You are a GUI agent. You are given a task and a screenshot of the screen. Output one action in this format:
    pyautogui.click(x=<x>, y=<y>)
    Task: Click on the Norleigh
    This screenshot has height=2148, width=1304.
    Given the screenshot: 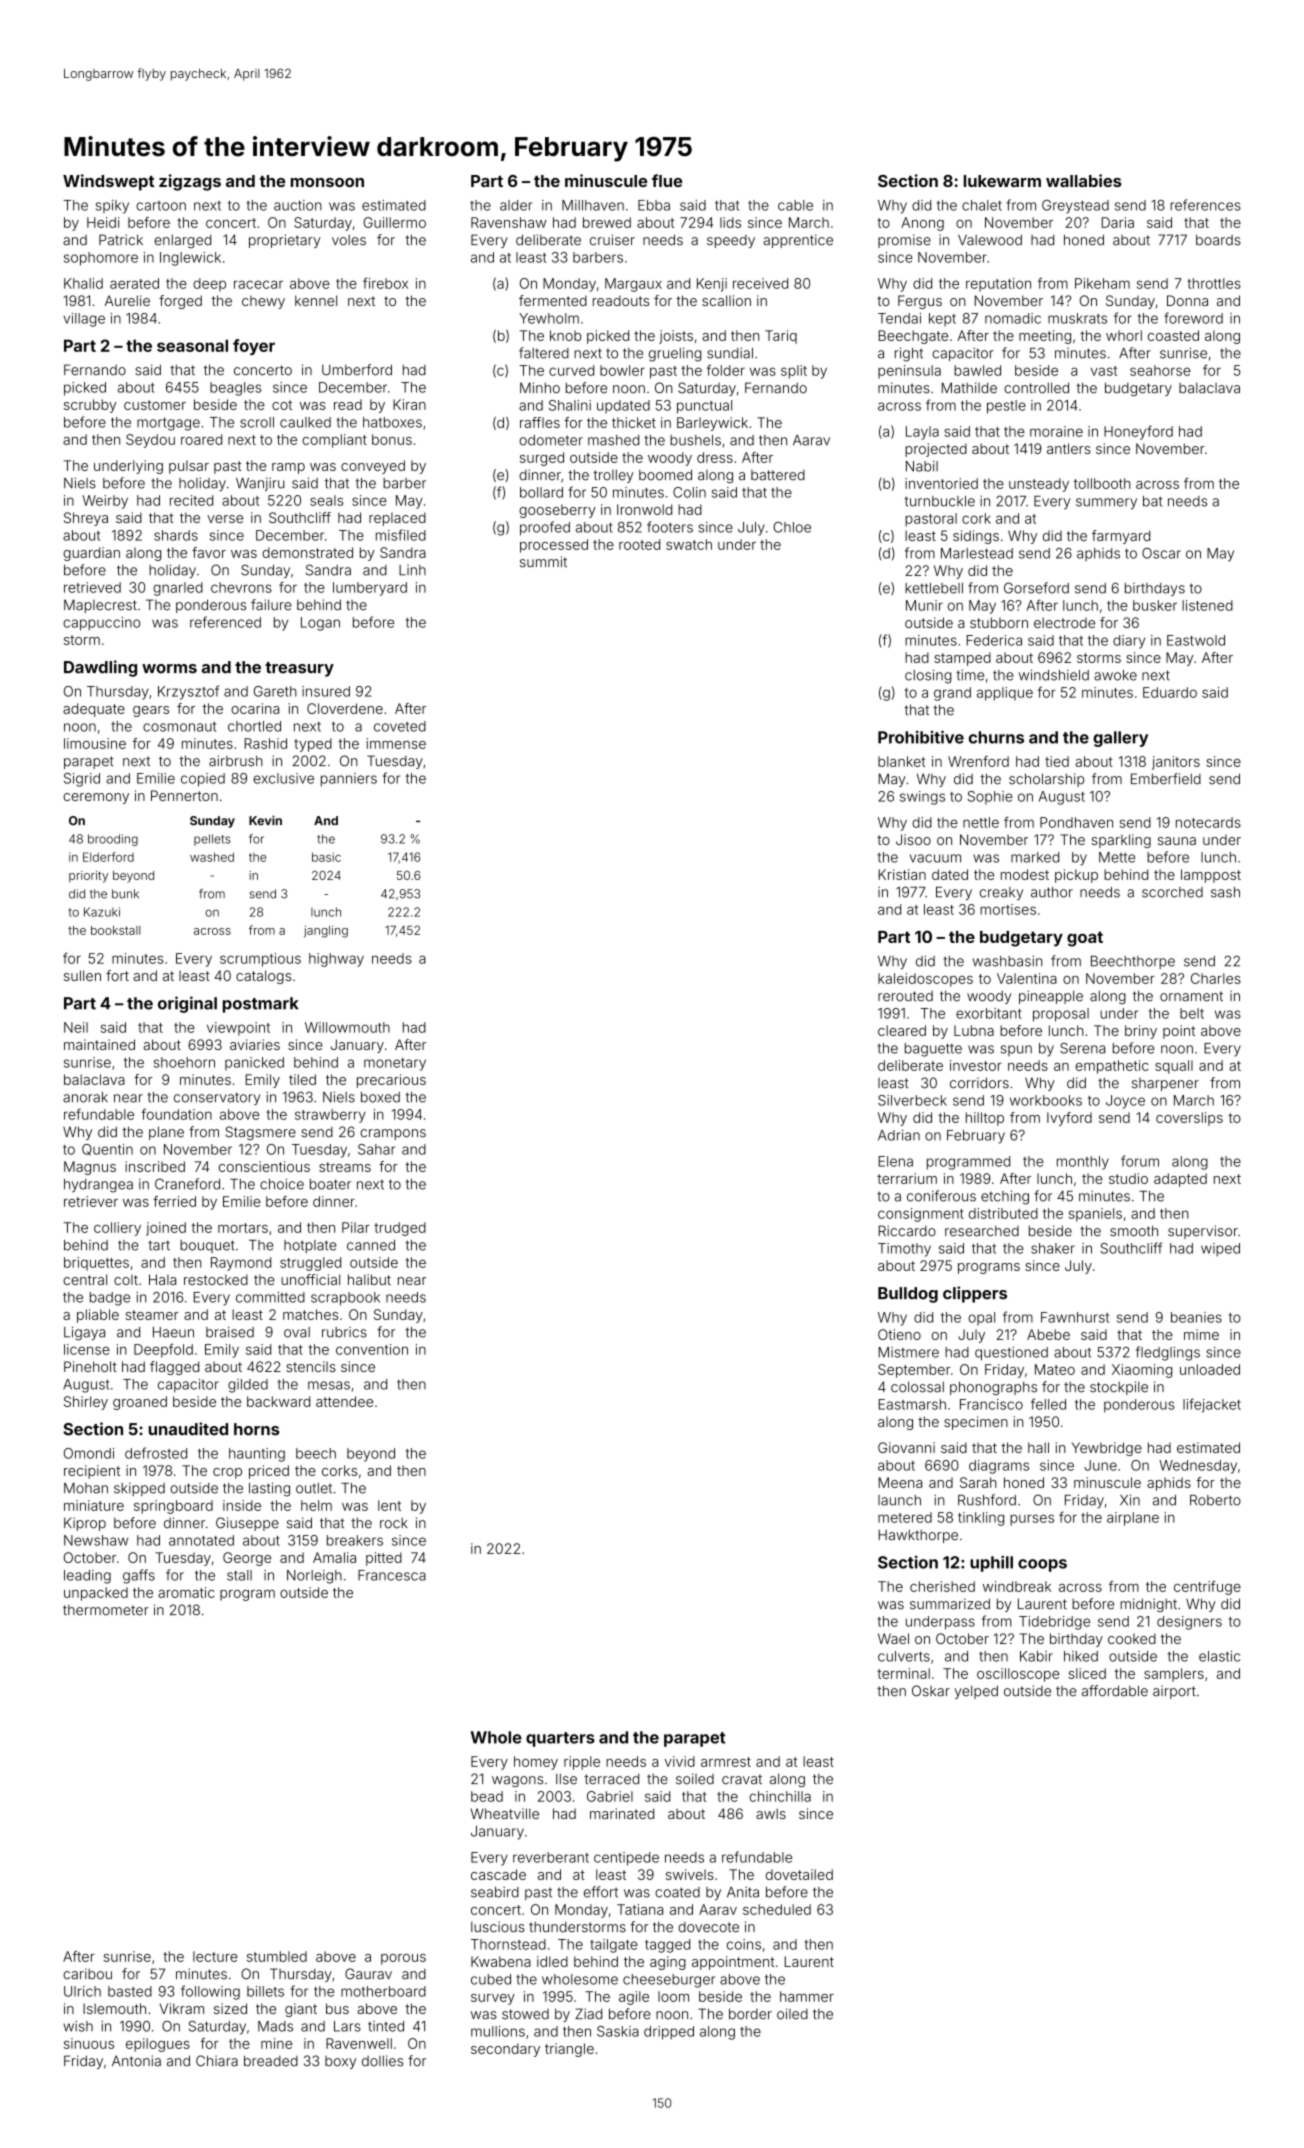 What is the action you would take?
    pyautogui.click(x=314, y=1577)
